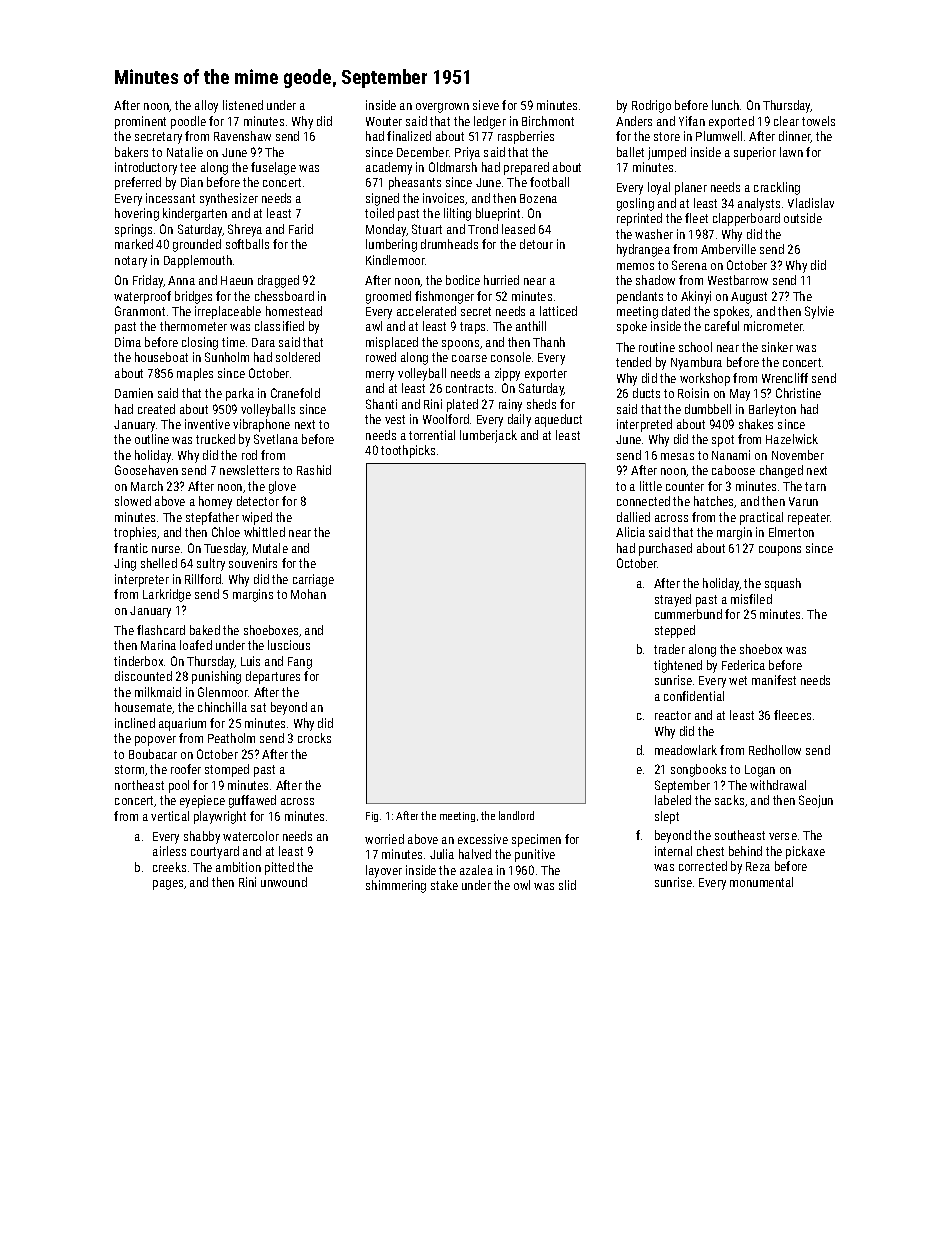  What do you see at coordinates (696, 218) in the image?
I see `fleet` at bounding box center [696, 218].
